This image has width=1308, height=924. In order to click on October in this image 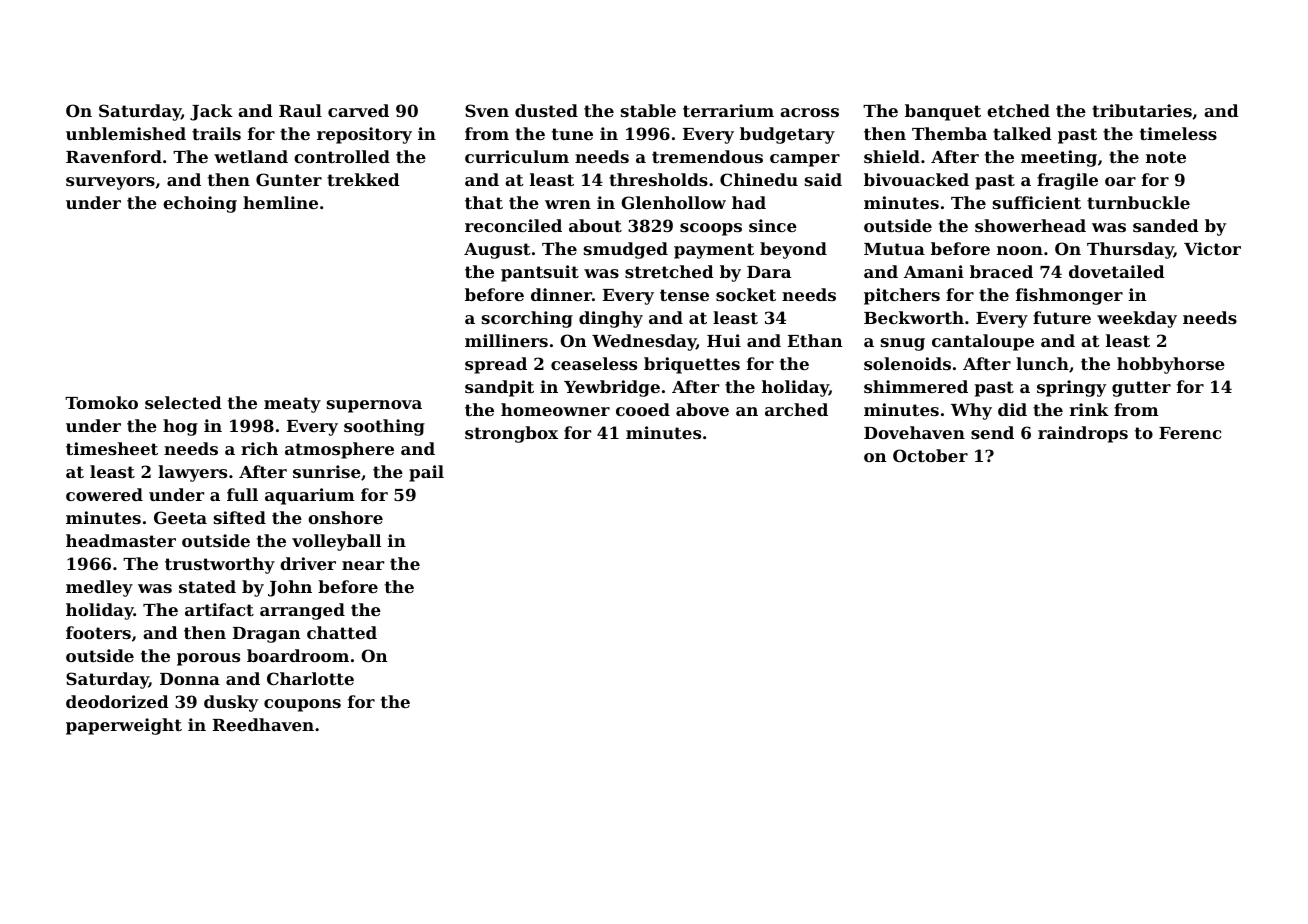, I will do `click(930, 455)`.
